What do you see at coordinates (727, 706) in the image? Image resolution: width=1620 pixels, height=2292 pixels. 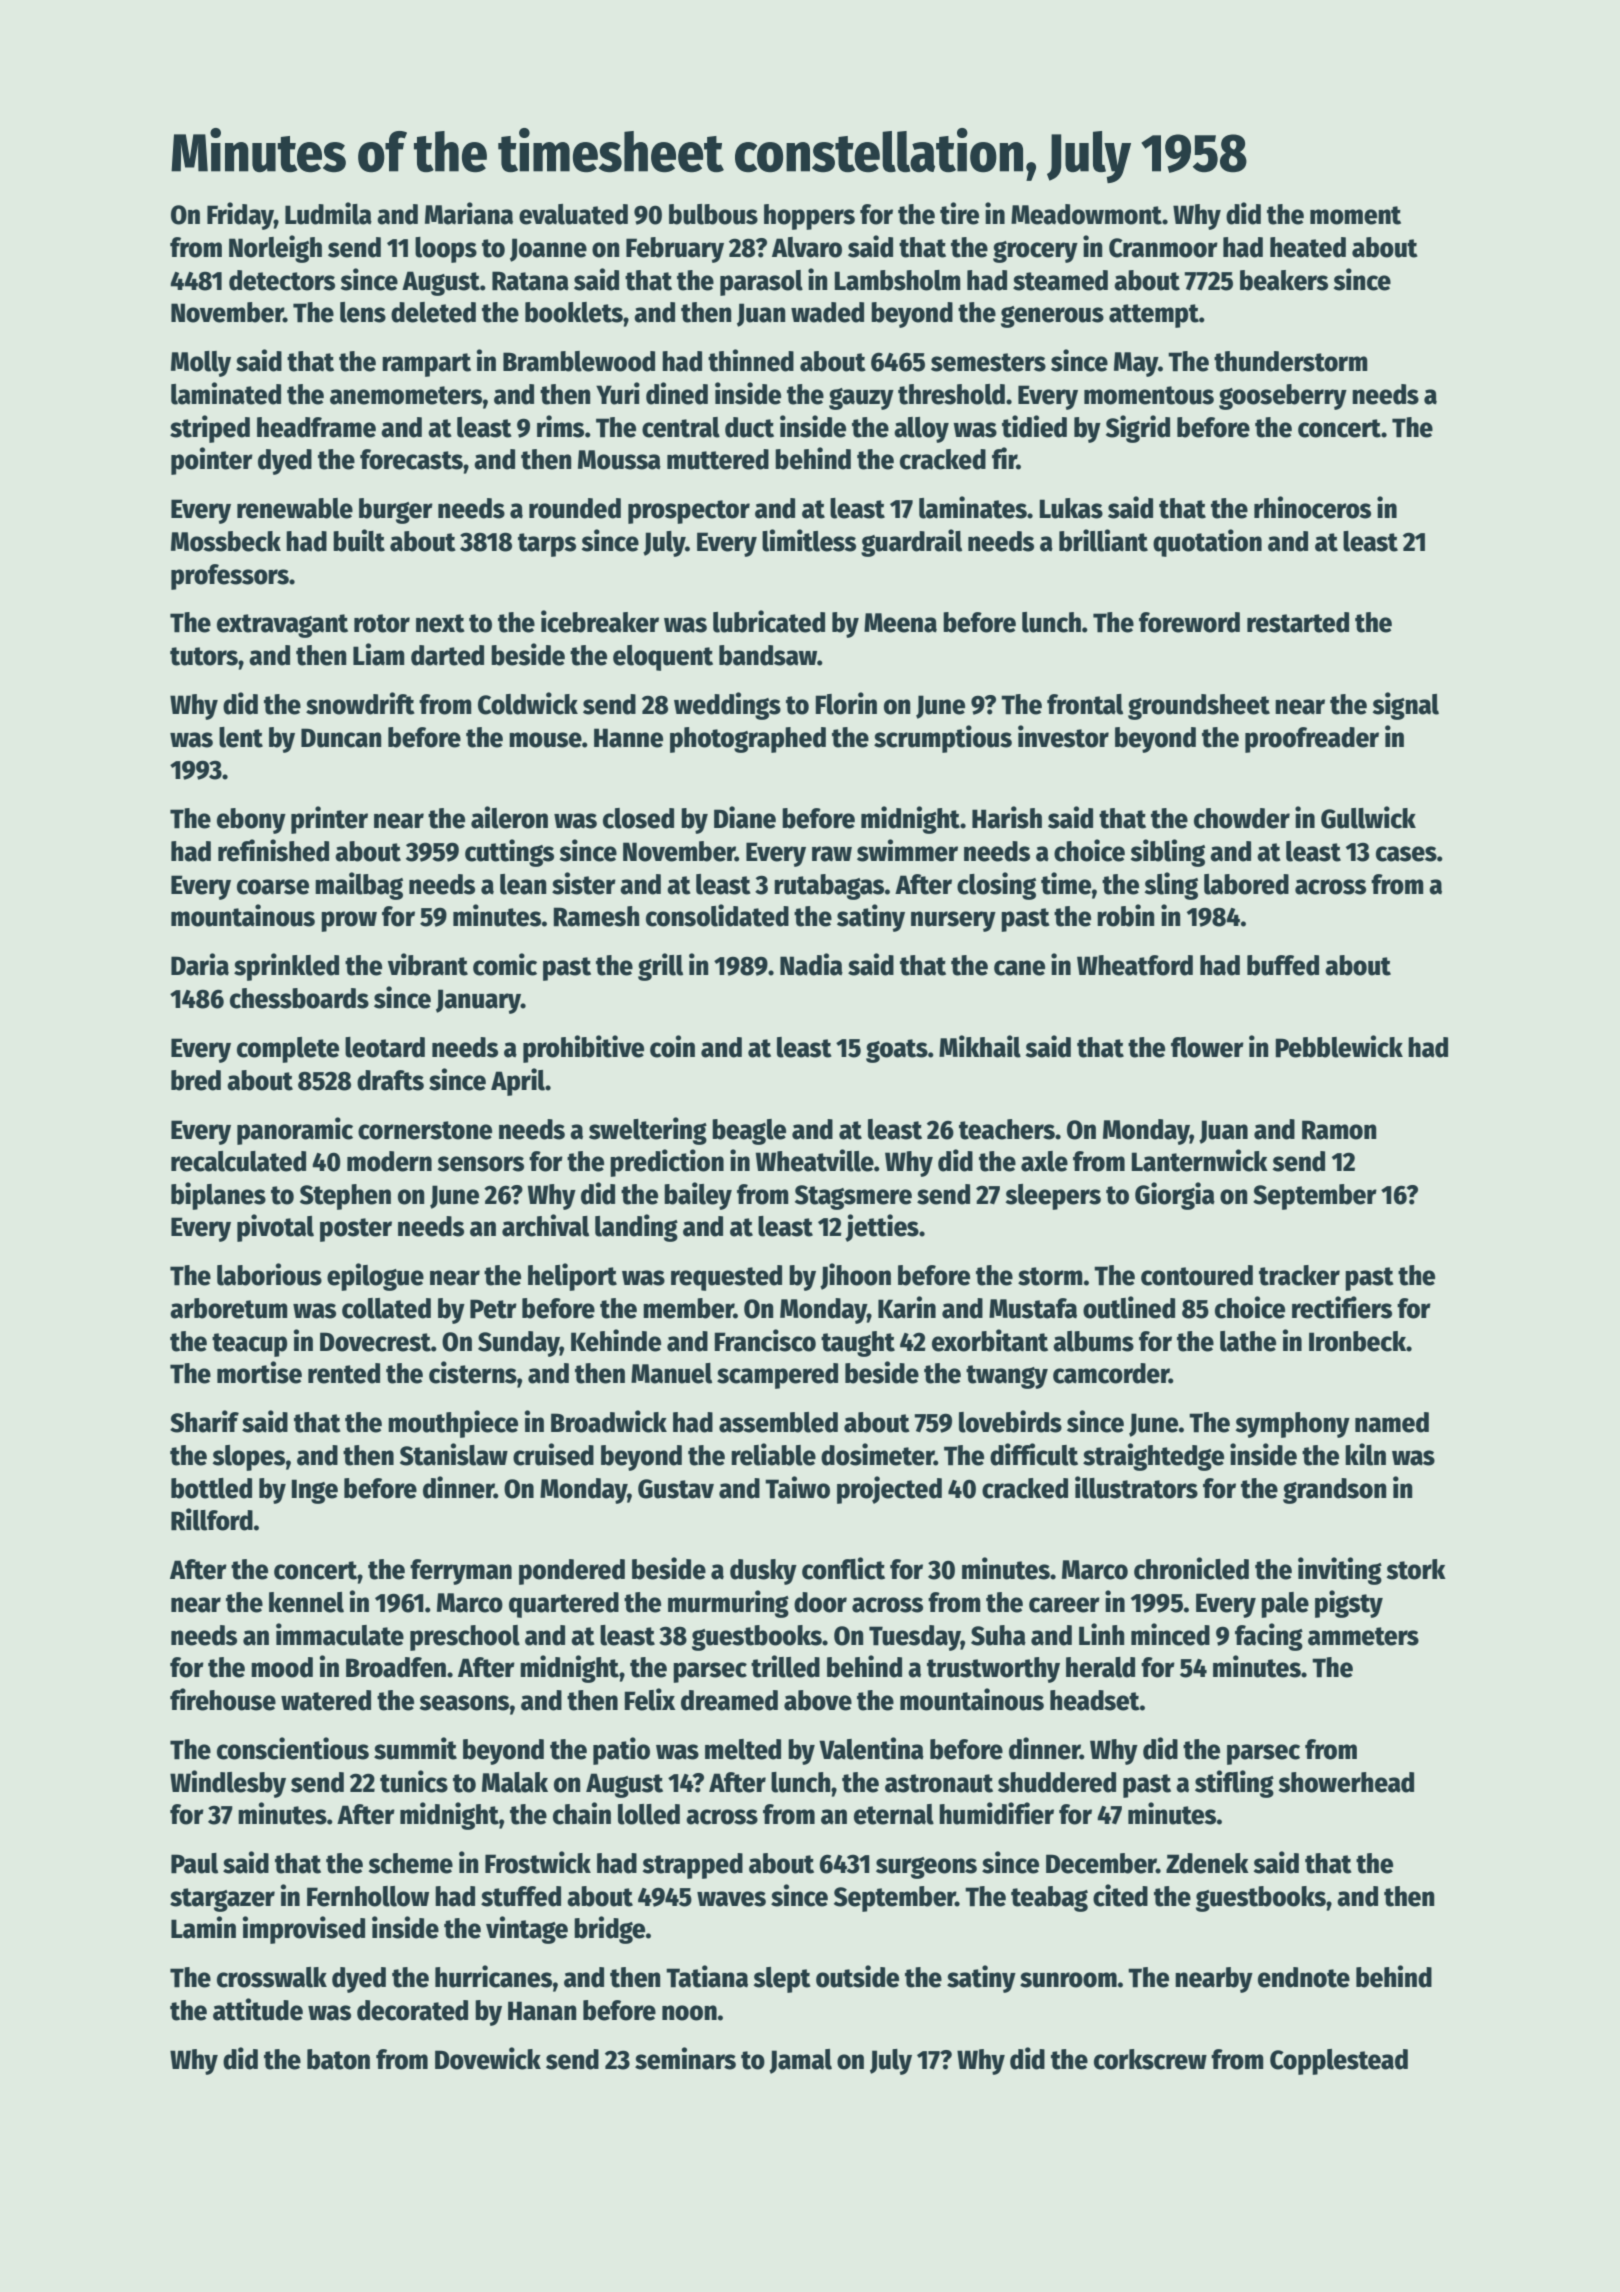 I see `weddings` at bounding box center [727, 706].
